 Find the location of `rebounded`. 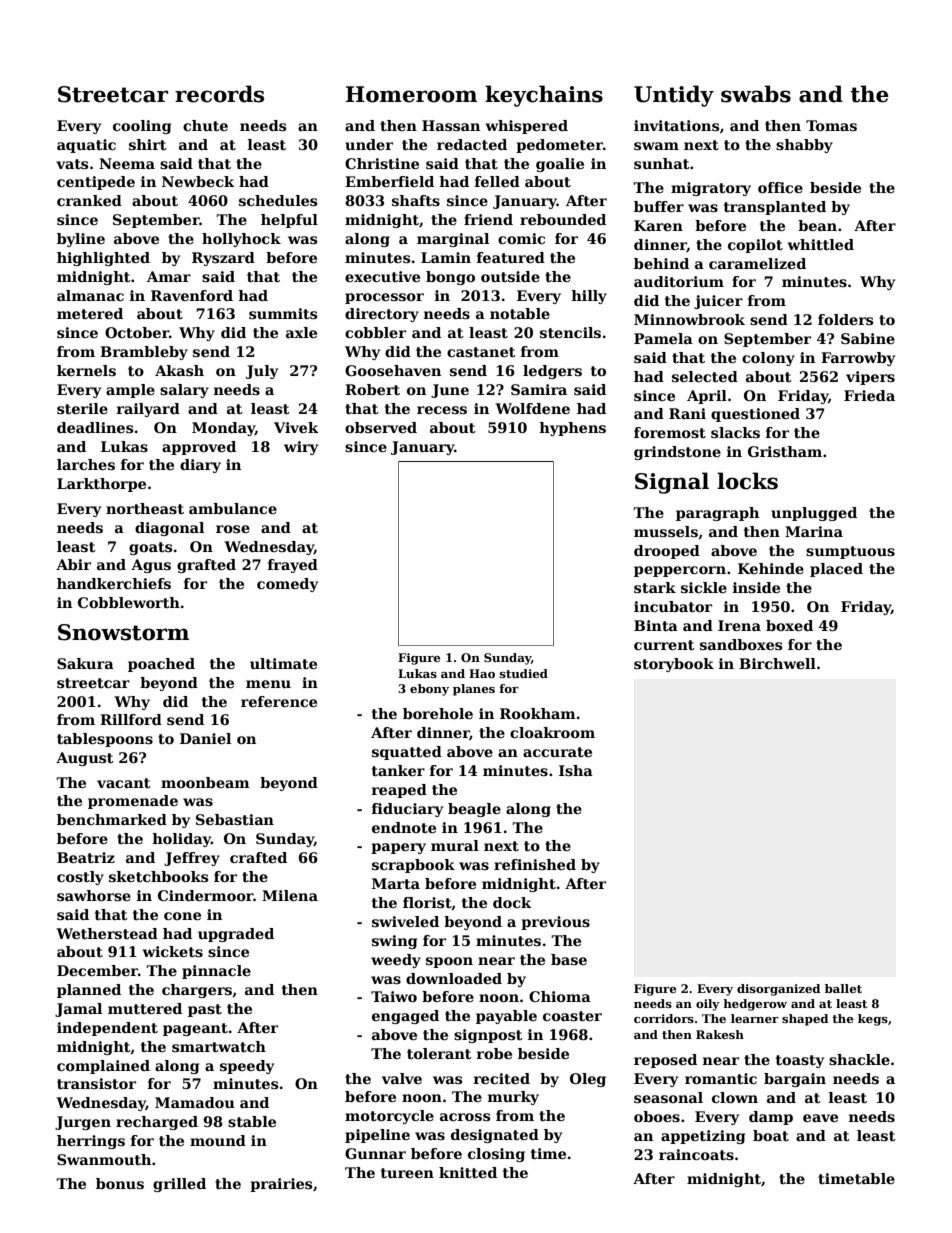

rebounded is located at coordinates (563, 219).
